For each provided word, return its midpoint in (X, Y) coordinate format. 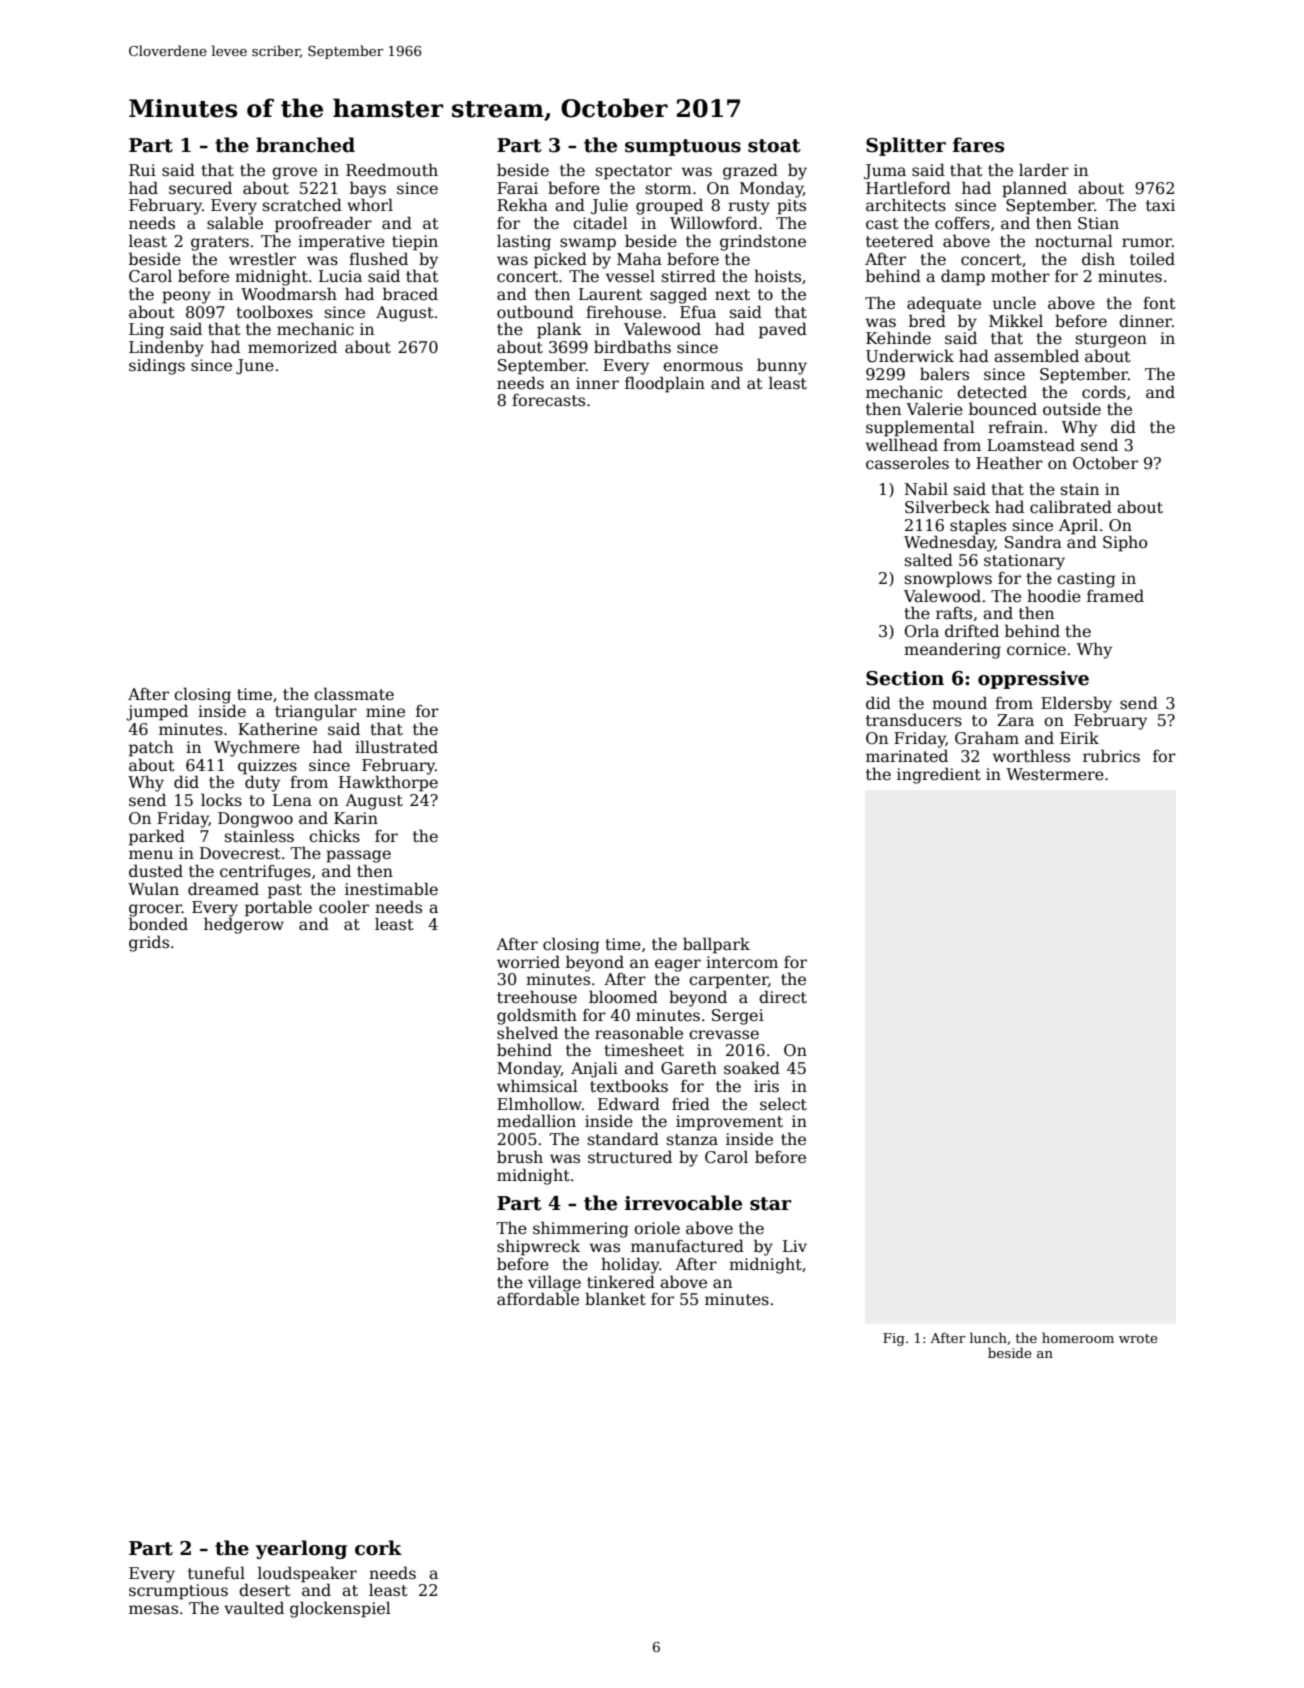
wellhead (902, 444)
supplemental (920, 428)
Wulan (153, 888)
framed (1115, 596)
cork (378, 1548)
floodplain (665, 384)
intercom (742, 962)
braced (410, 294)
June (255, 366)
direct (783, 997)
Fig (894, 1339)
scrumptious (178, 1592)
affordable (538, 1299)
